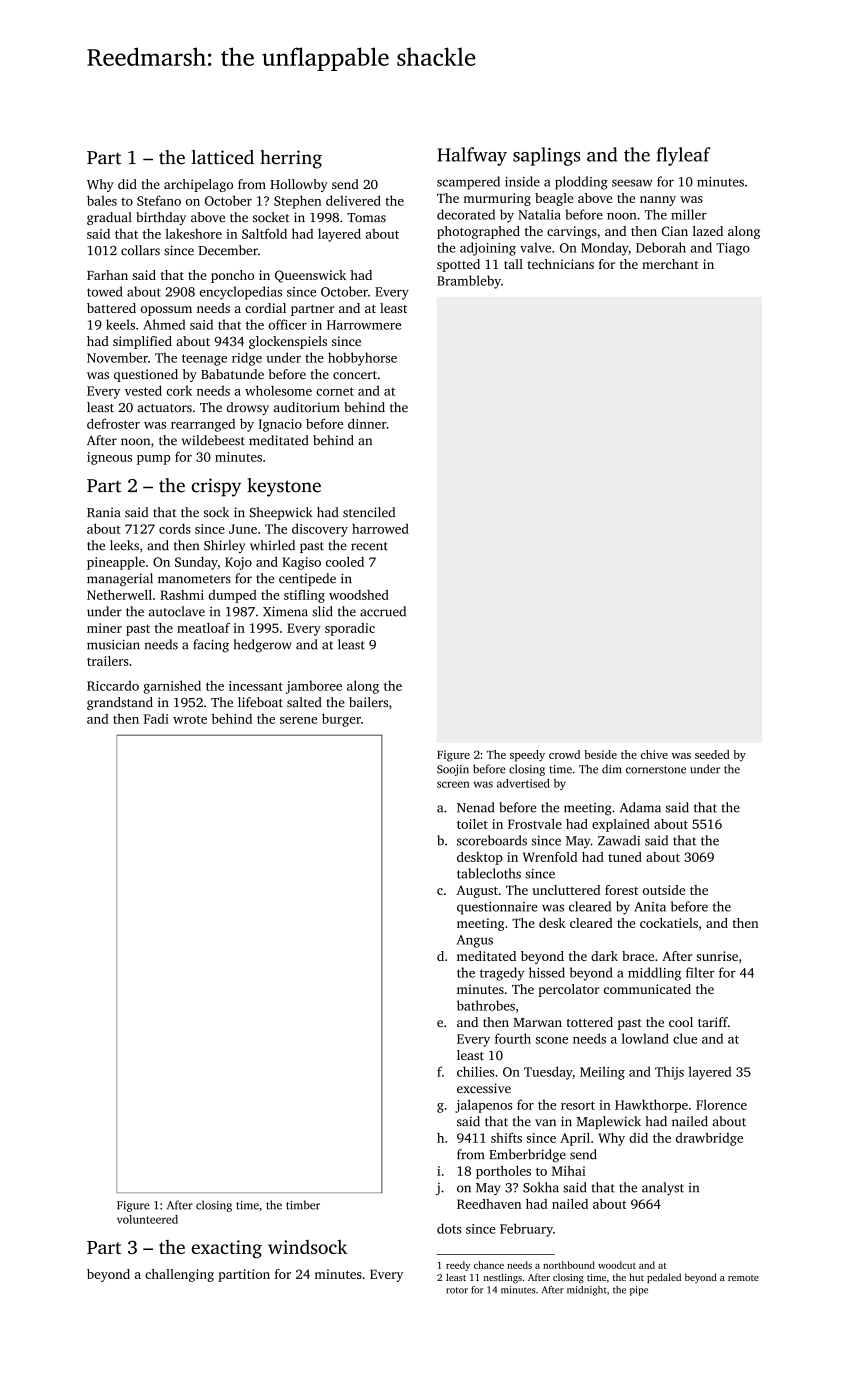 The height and width of the screenshot is (1400, 849). Describe the element at coordinates (497, 908) in the screenshot. I see `questionnaire` at that location.
